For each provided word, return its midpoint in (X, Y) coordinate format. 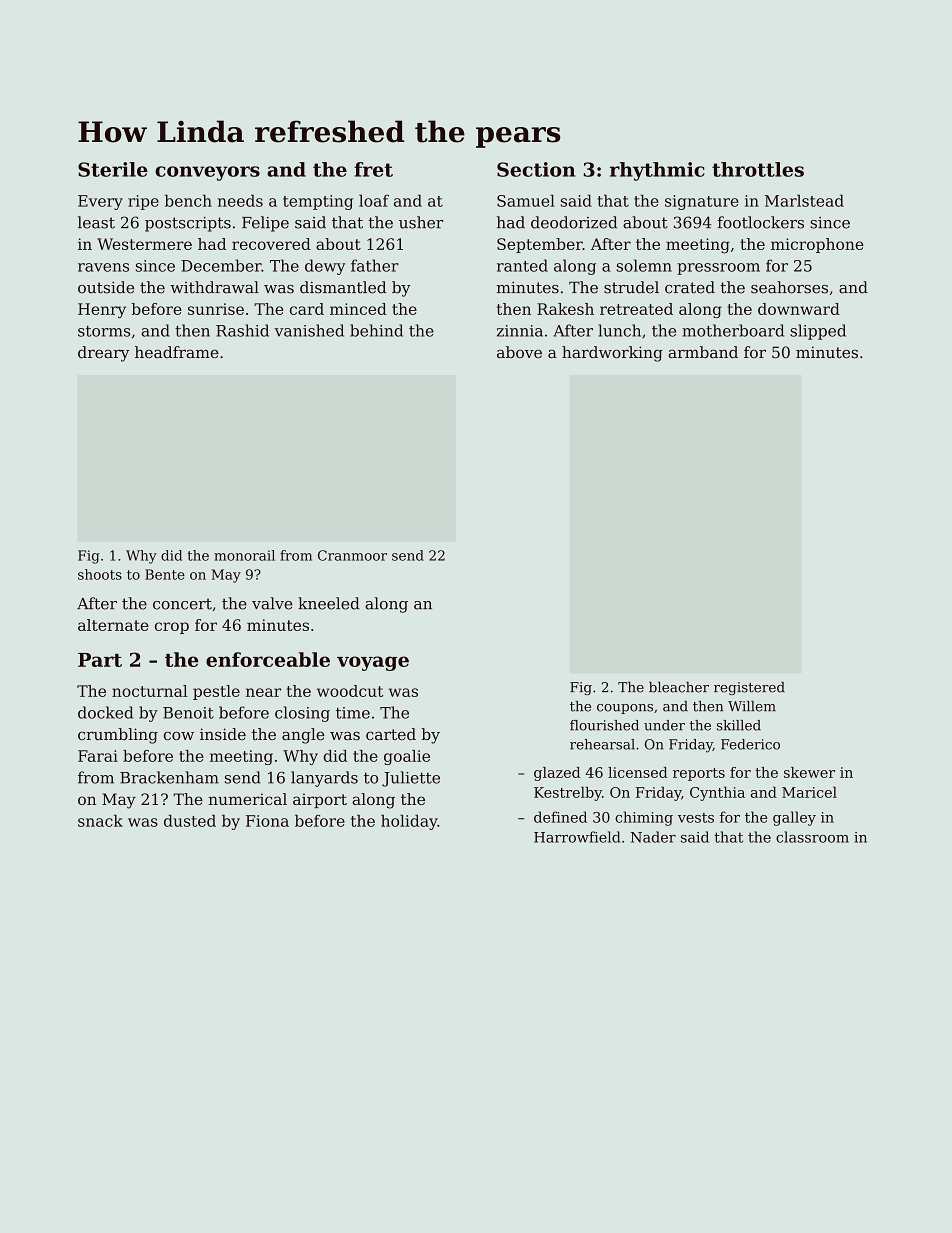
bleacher (679, 687)
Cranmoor (352, 555)
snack (100, 821)
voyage (373, 663)
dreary (104, 354)
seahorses (789, 287)
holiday (409, 822)
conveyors (207, 173)
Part (100, 660)
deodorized (574, 222)
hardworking (612, 354)
